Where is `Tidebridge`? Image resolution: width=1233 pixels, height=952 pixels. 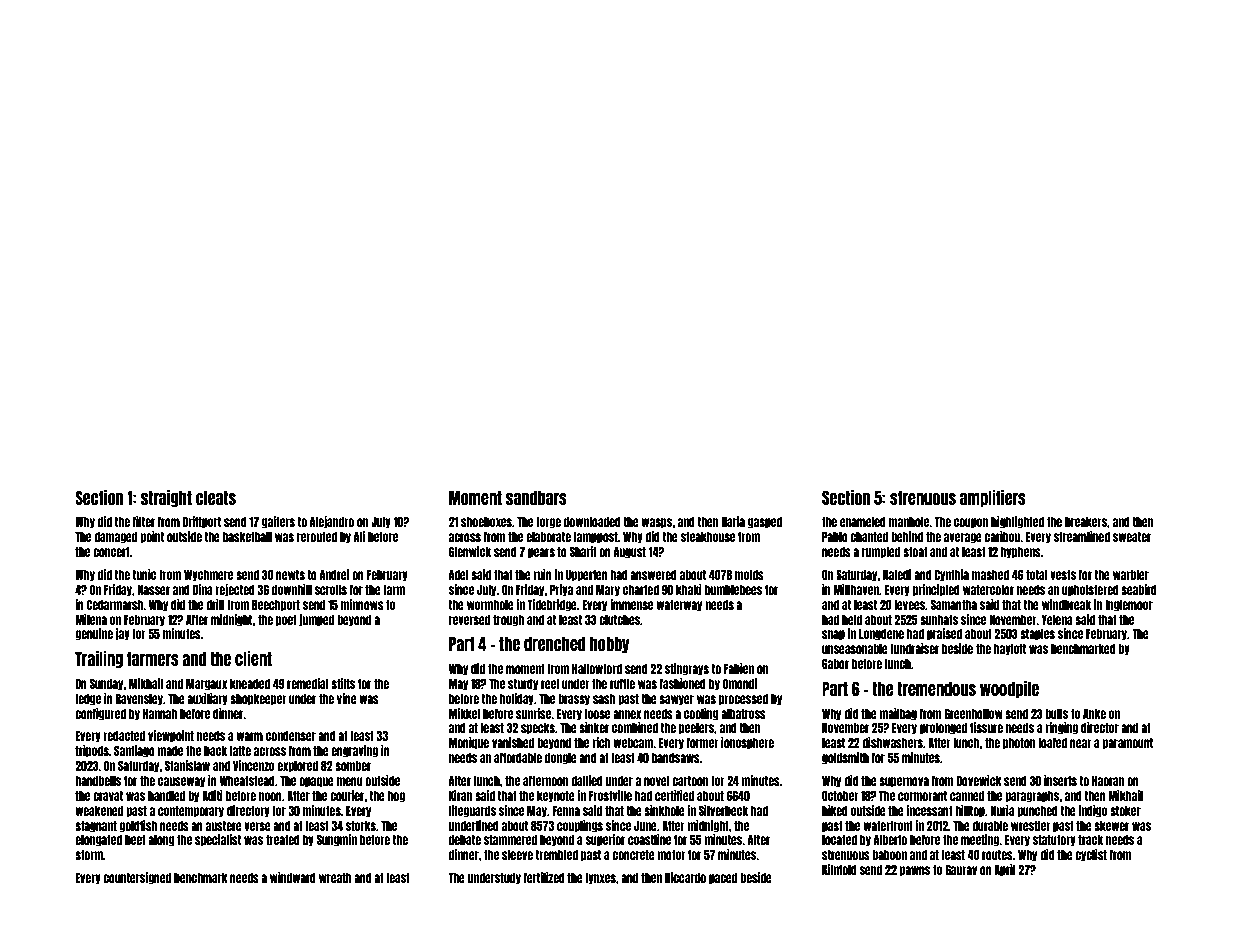 Tidebridge is located at coordinates (552, 605).
